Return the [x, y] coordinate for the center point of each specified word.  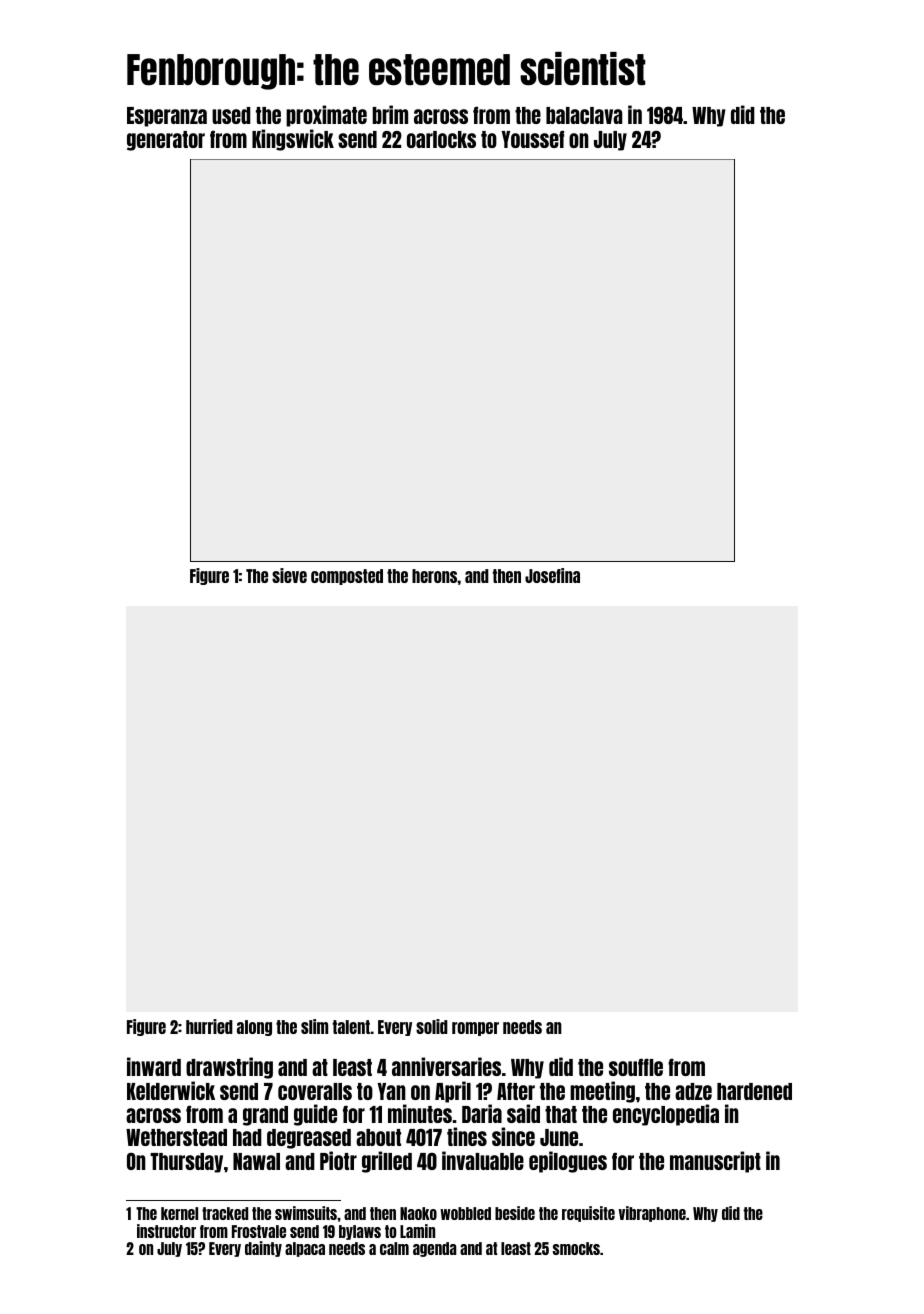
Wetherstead [176, 1137]
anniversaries [446, 1066]
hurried [209, 1026]
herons [435, 576]
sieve [289, 575]
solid [432, 1026]
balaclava [584, 115]
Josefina [552, 575]
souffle [636, 1067]
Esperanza [167, 117]
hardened [754, 1091]
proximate [326, 116]
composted [347, 577]
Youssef [532, 139]
